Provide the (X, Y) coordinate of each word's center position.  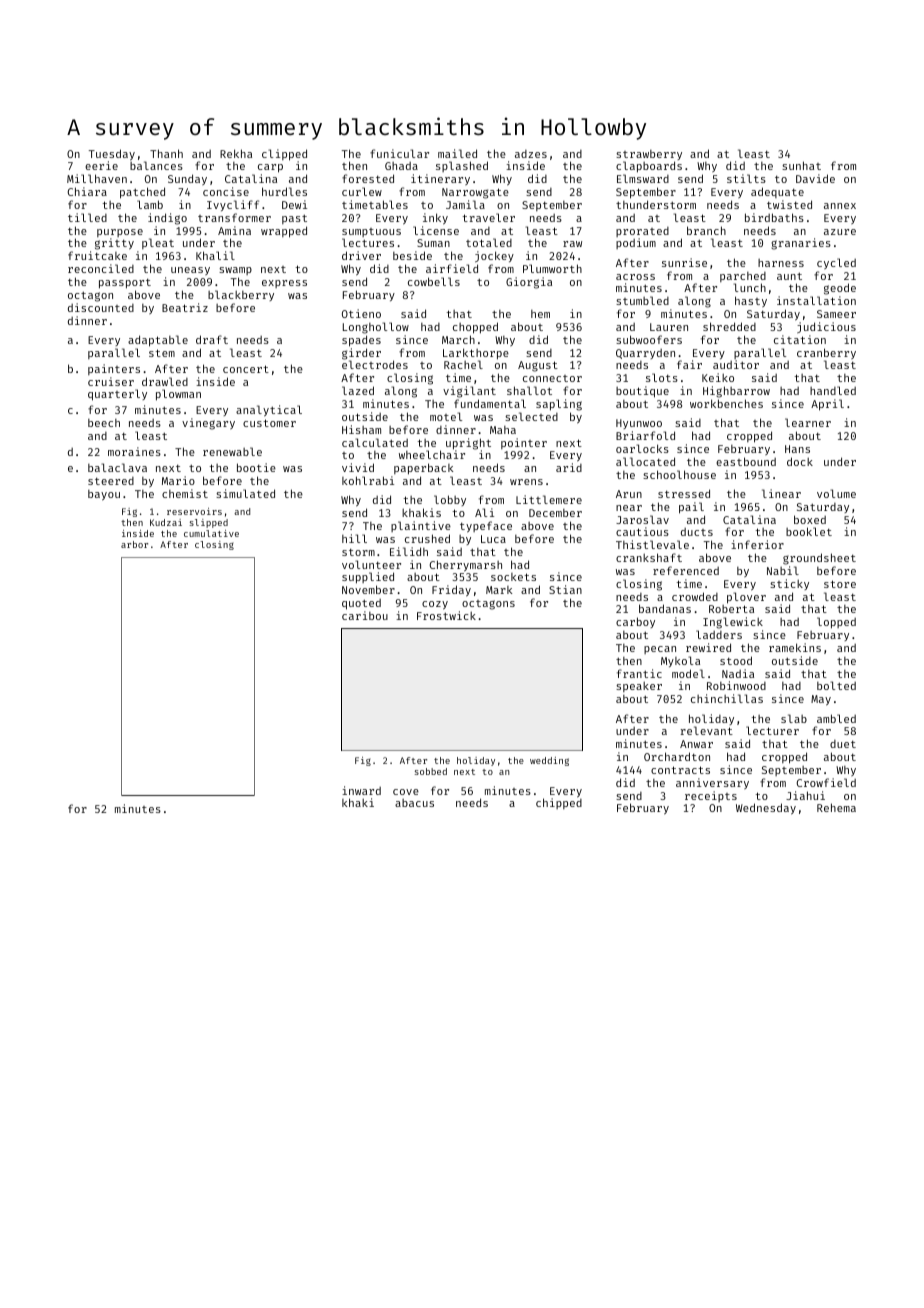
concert (246, 369)
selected (531, 416)
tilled (87, 217)
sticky (789, 584)
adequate (777, 192)
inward (361, 790)
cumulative (211, 533)
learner (808, 422)
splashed (462, 166)
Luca (493, 539)
